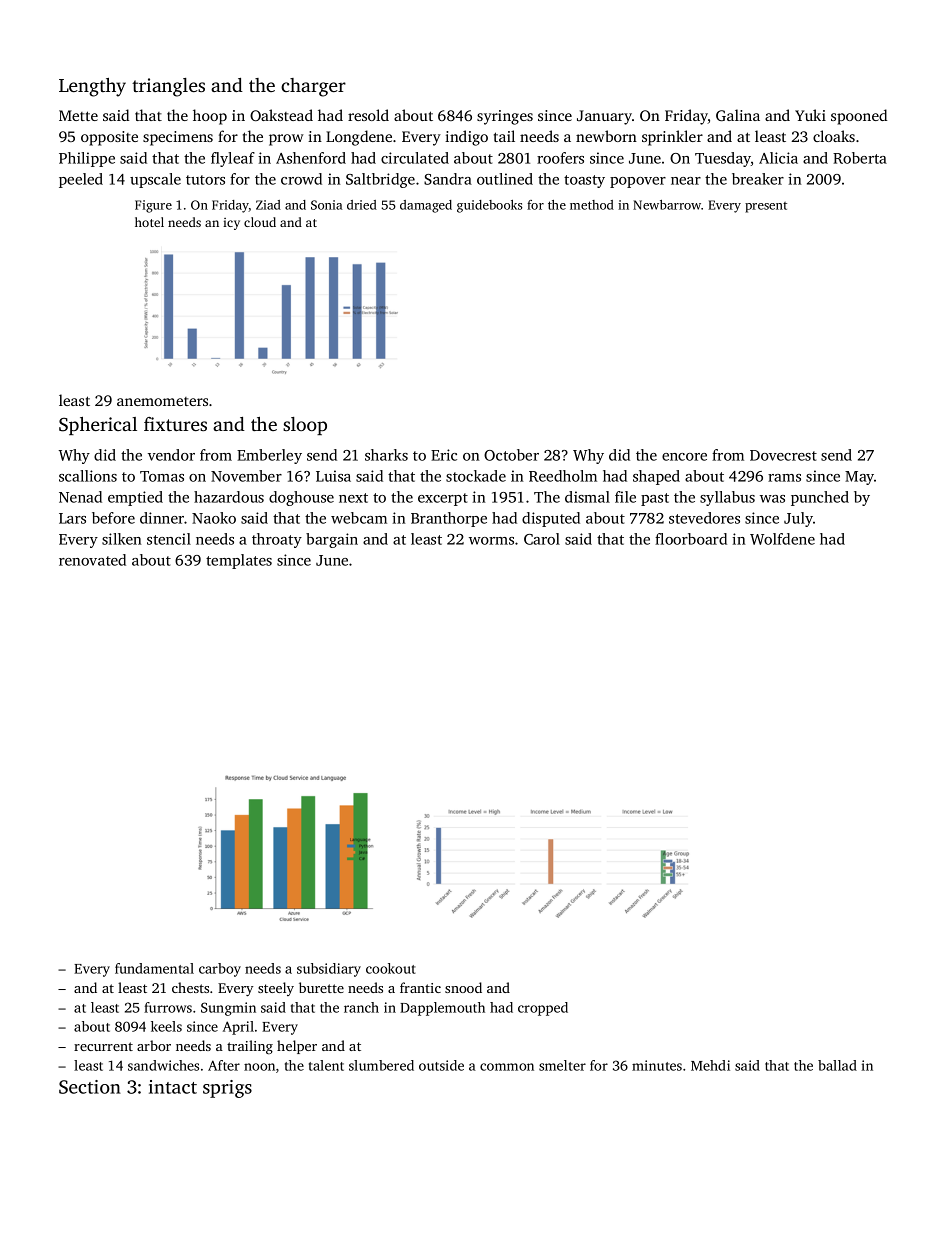 The image size is (952, 1233). What do you see at coordinates (109, 138) in the screenshot?
I see `opposite` at bounding box center [109, 138].
